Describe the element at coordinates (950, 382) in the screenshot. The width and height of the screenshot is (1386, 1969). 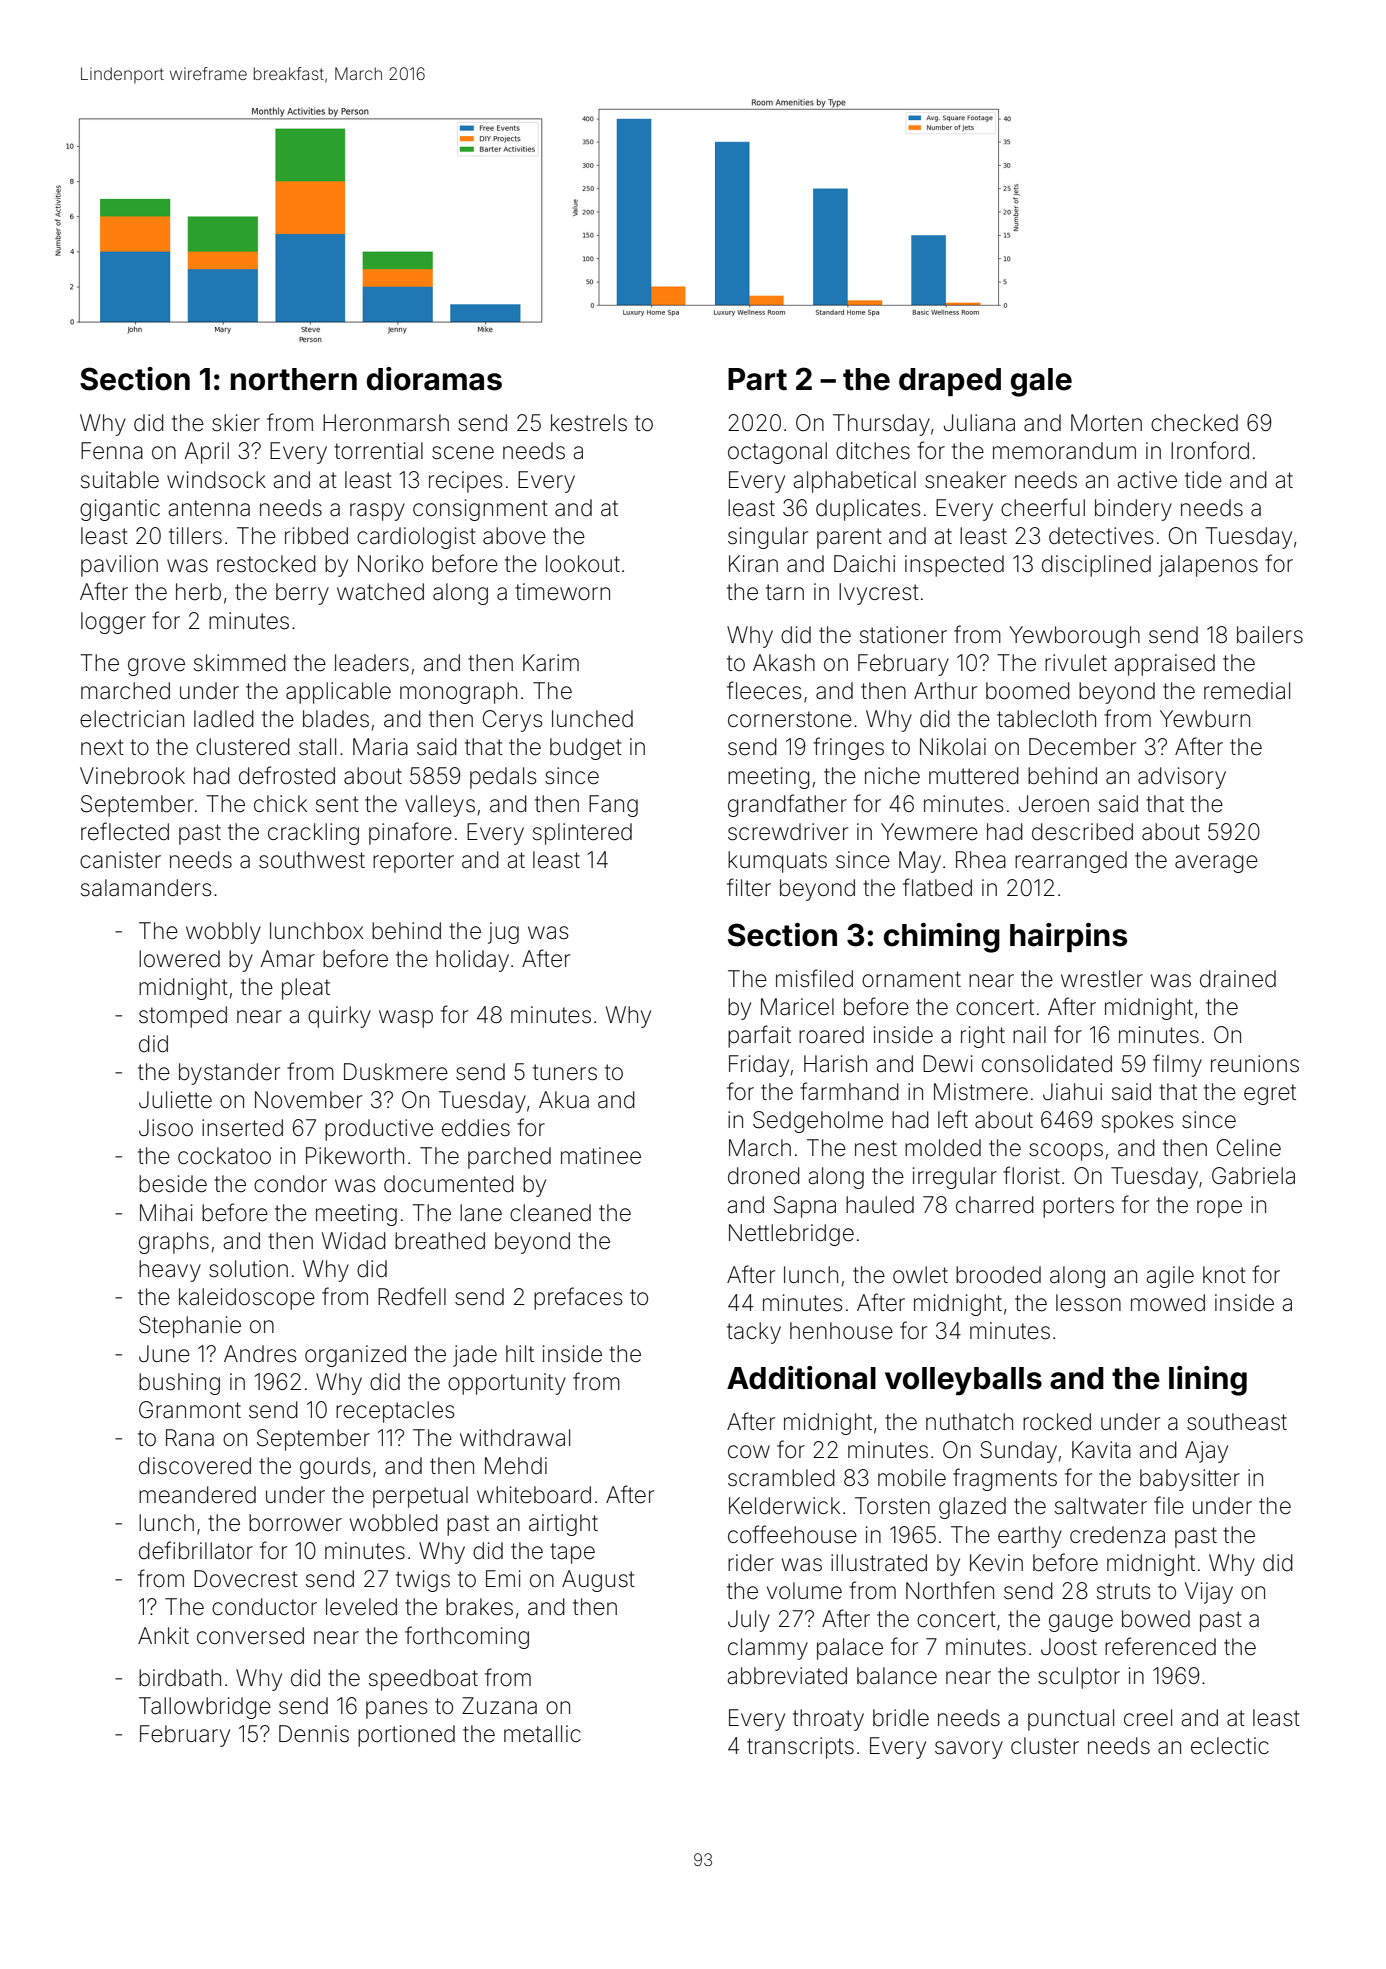
I see `draped` at that location.
